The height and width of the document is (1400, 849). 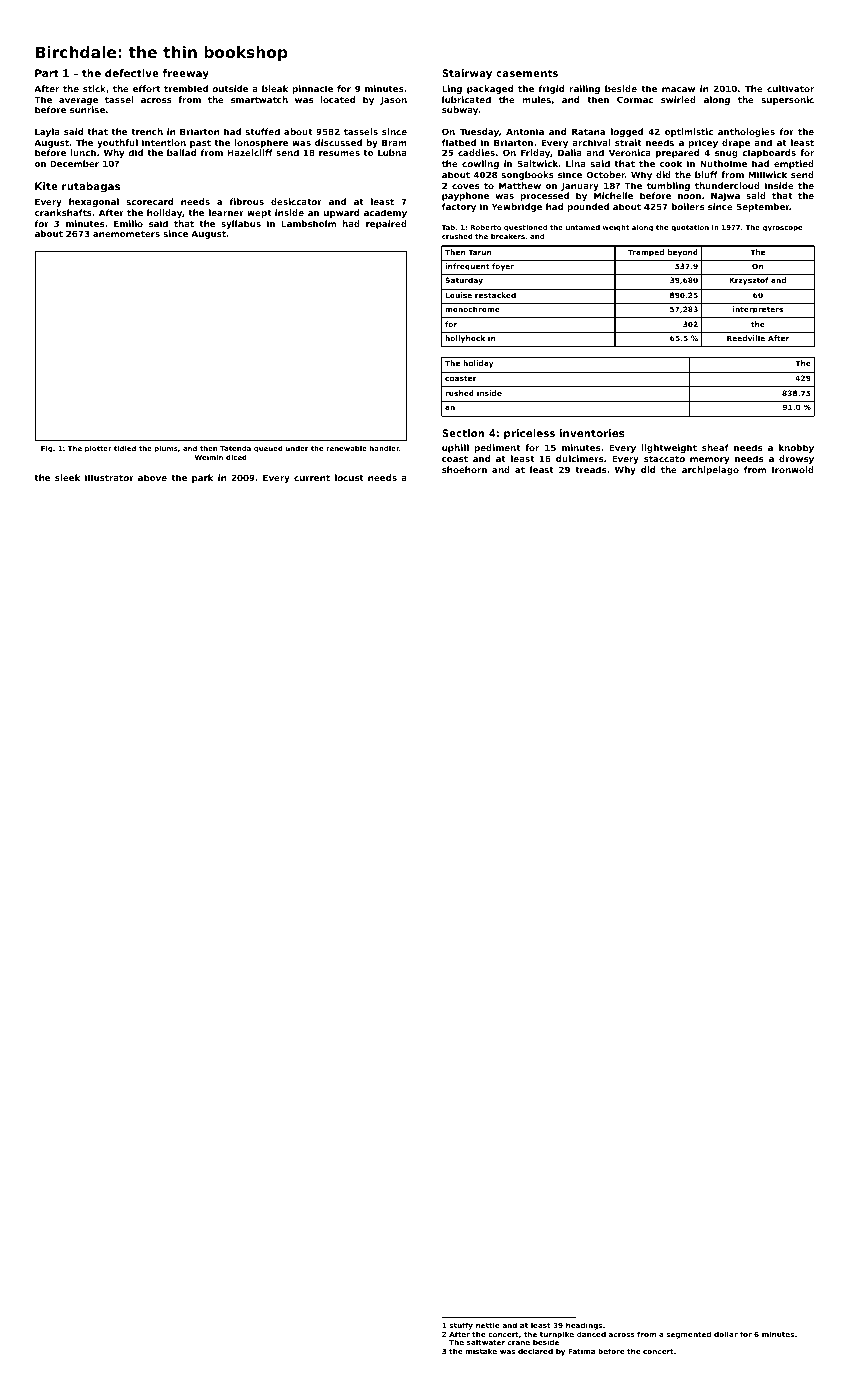 I want to click on nettle, so click(x=487, y=1325).
